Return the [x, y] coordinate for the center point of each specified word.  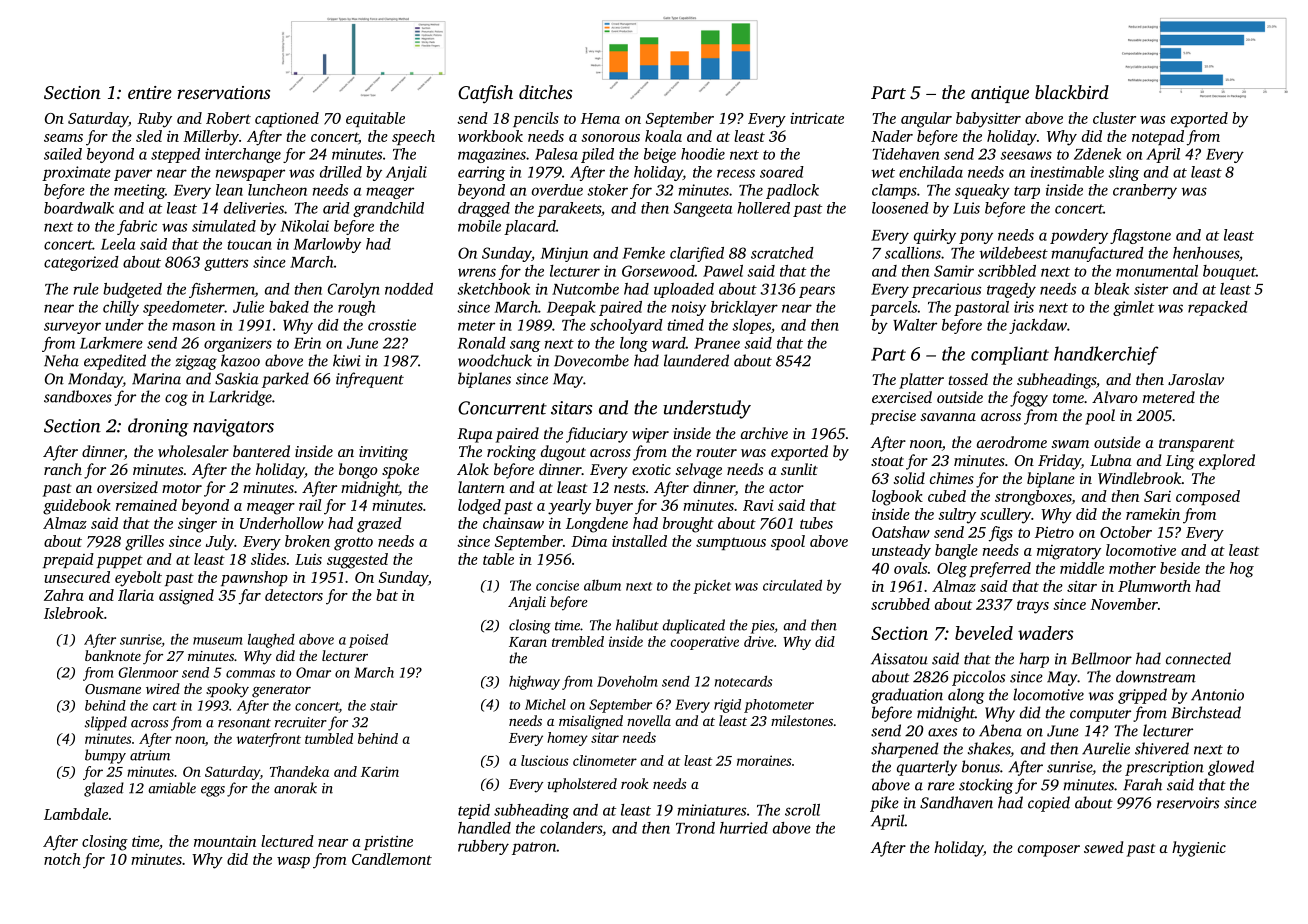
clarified [697, 254]
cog [176, 400]
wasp [293, 862]
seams [63, 138]
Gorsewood [658, 271]
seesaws [1026, 155]
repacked [1218, 308]
